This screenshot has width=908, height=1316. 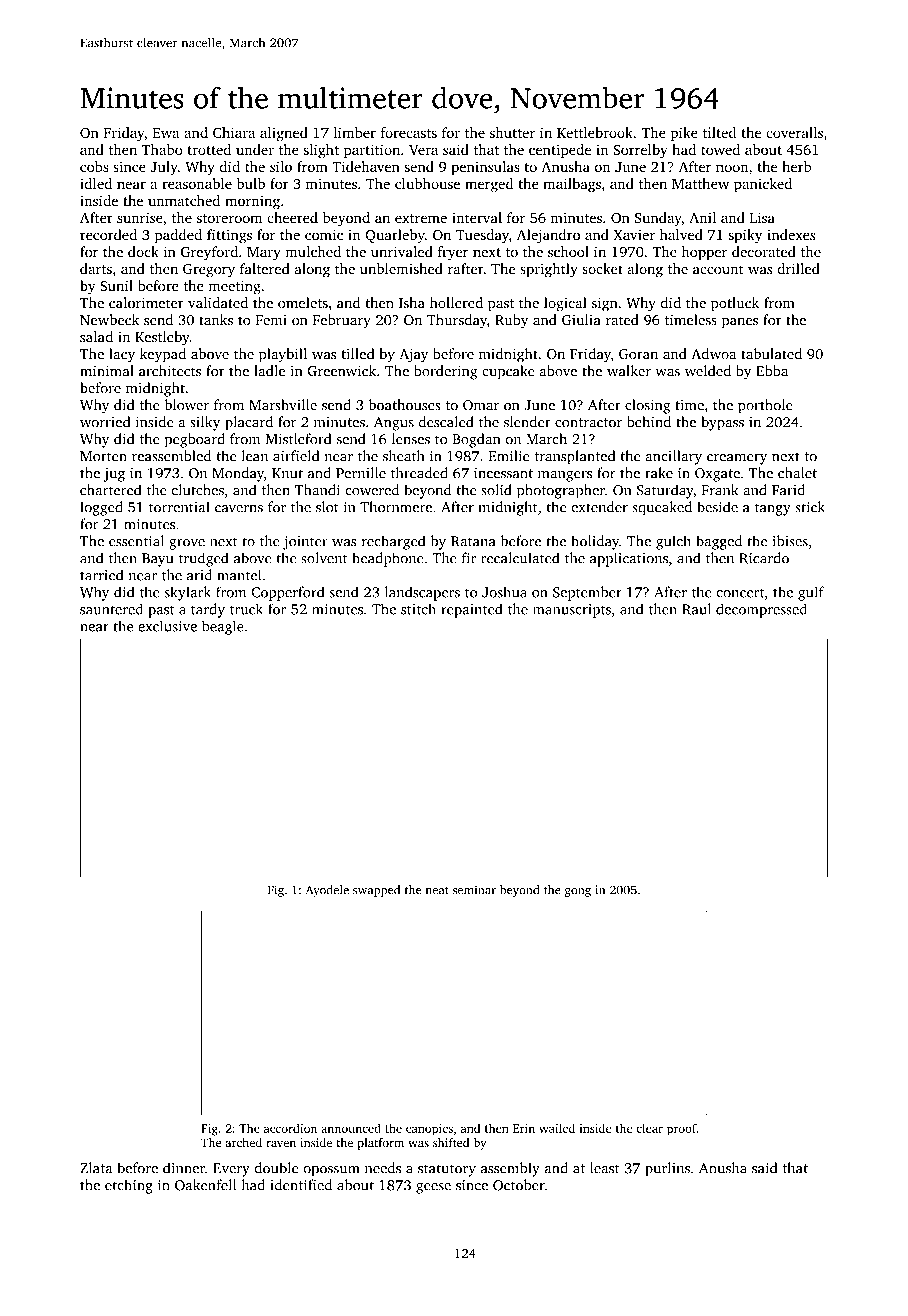 I want to click on shutter, so click(x=512, y=132).
